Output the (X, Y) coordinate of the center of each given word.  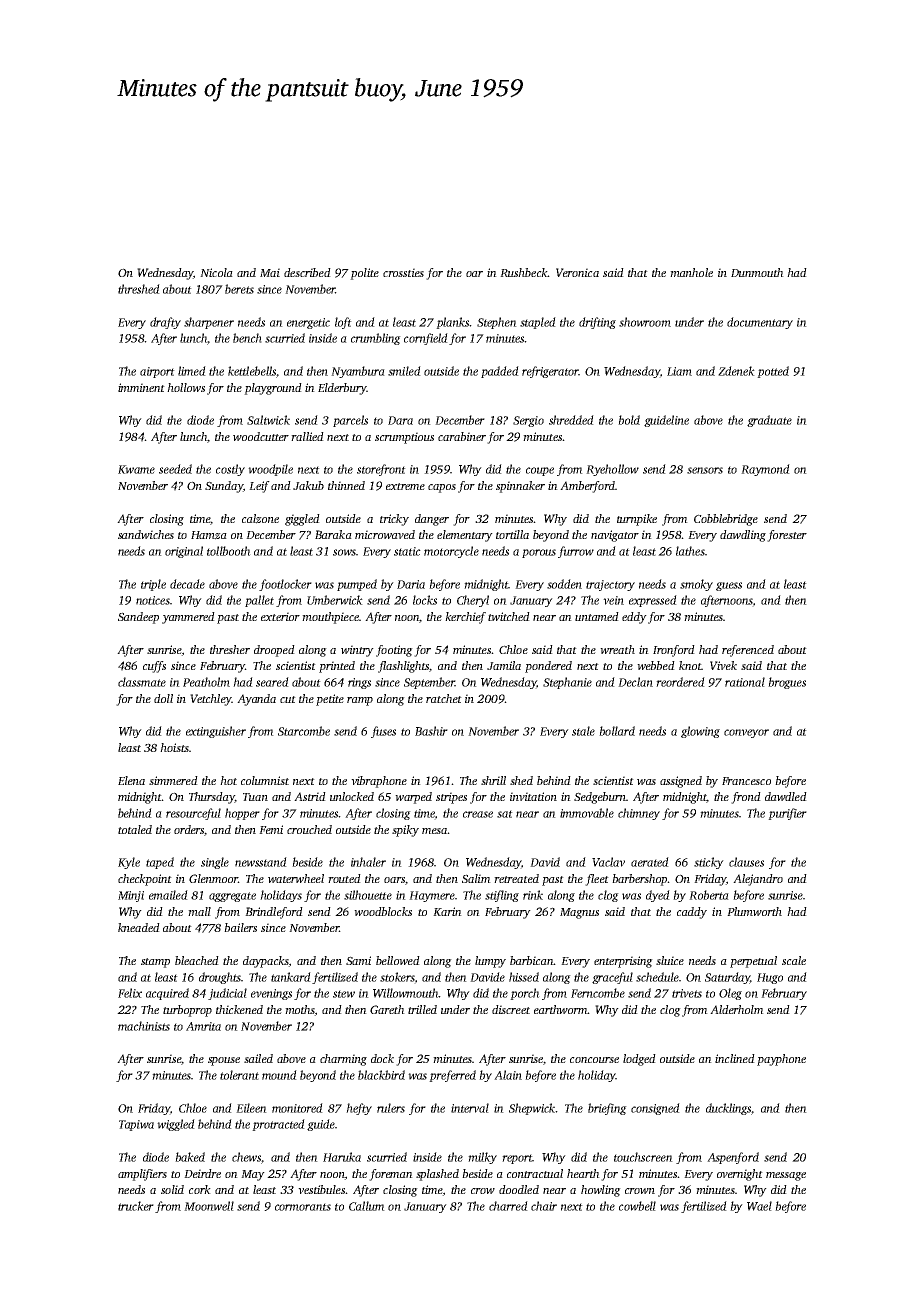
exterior (280, 616)
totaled (135, 829)
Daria (411, 584)
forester (787, 536)
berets (239, 289)
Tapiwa (136, 1125)
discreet (511, 1009)
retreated (516, 878)
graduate (769, 421)
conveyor (746, 733)
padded (500, 372)
